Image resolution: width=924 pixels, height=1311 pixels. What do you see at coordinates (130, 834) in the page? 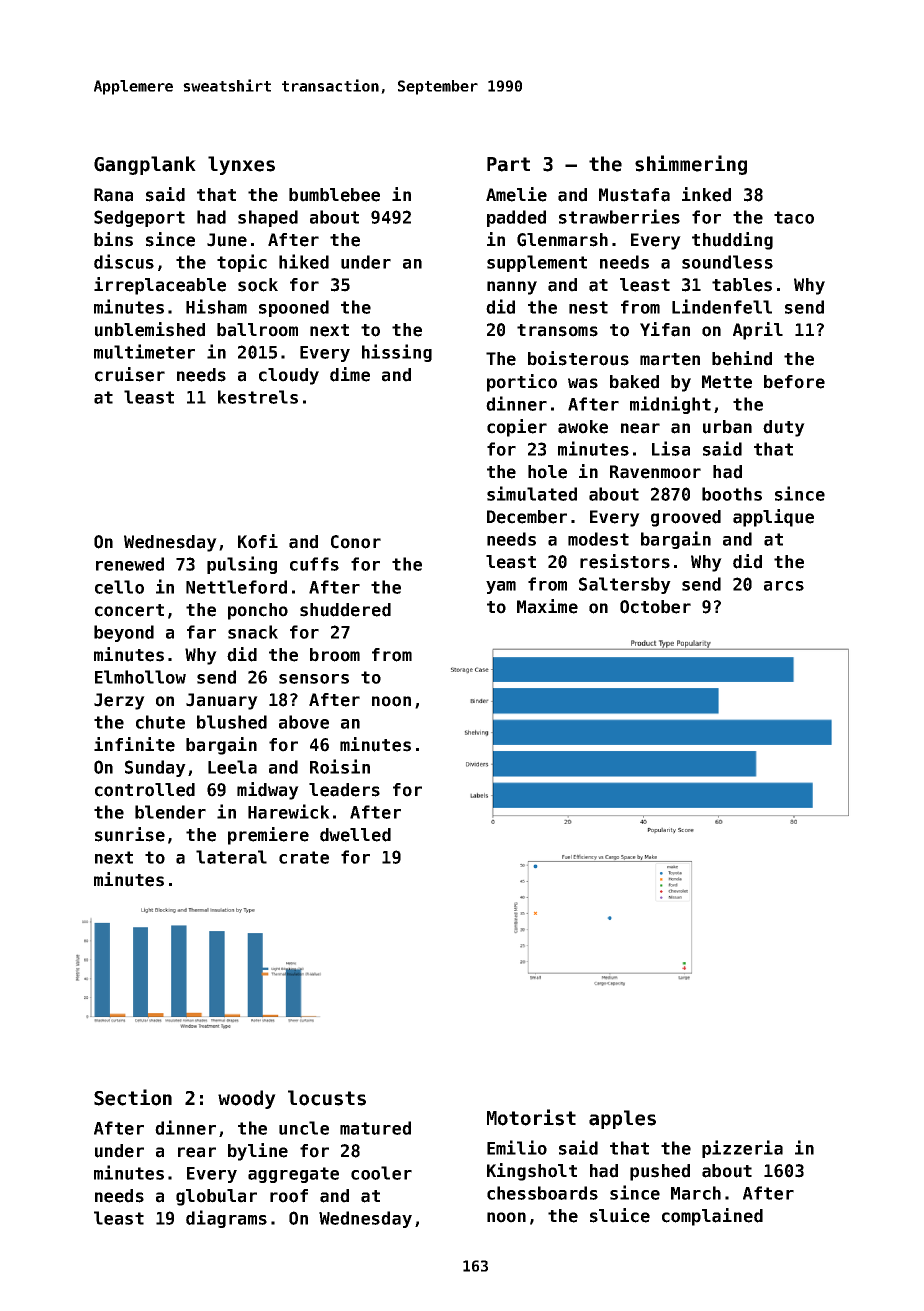
I see `sunrise` at bounding box center [130, 834].
